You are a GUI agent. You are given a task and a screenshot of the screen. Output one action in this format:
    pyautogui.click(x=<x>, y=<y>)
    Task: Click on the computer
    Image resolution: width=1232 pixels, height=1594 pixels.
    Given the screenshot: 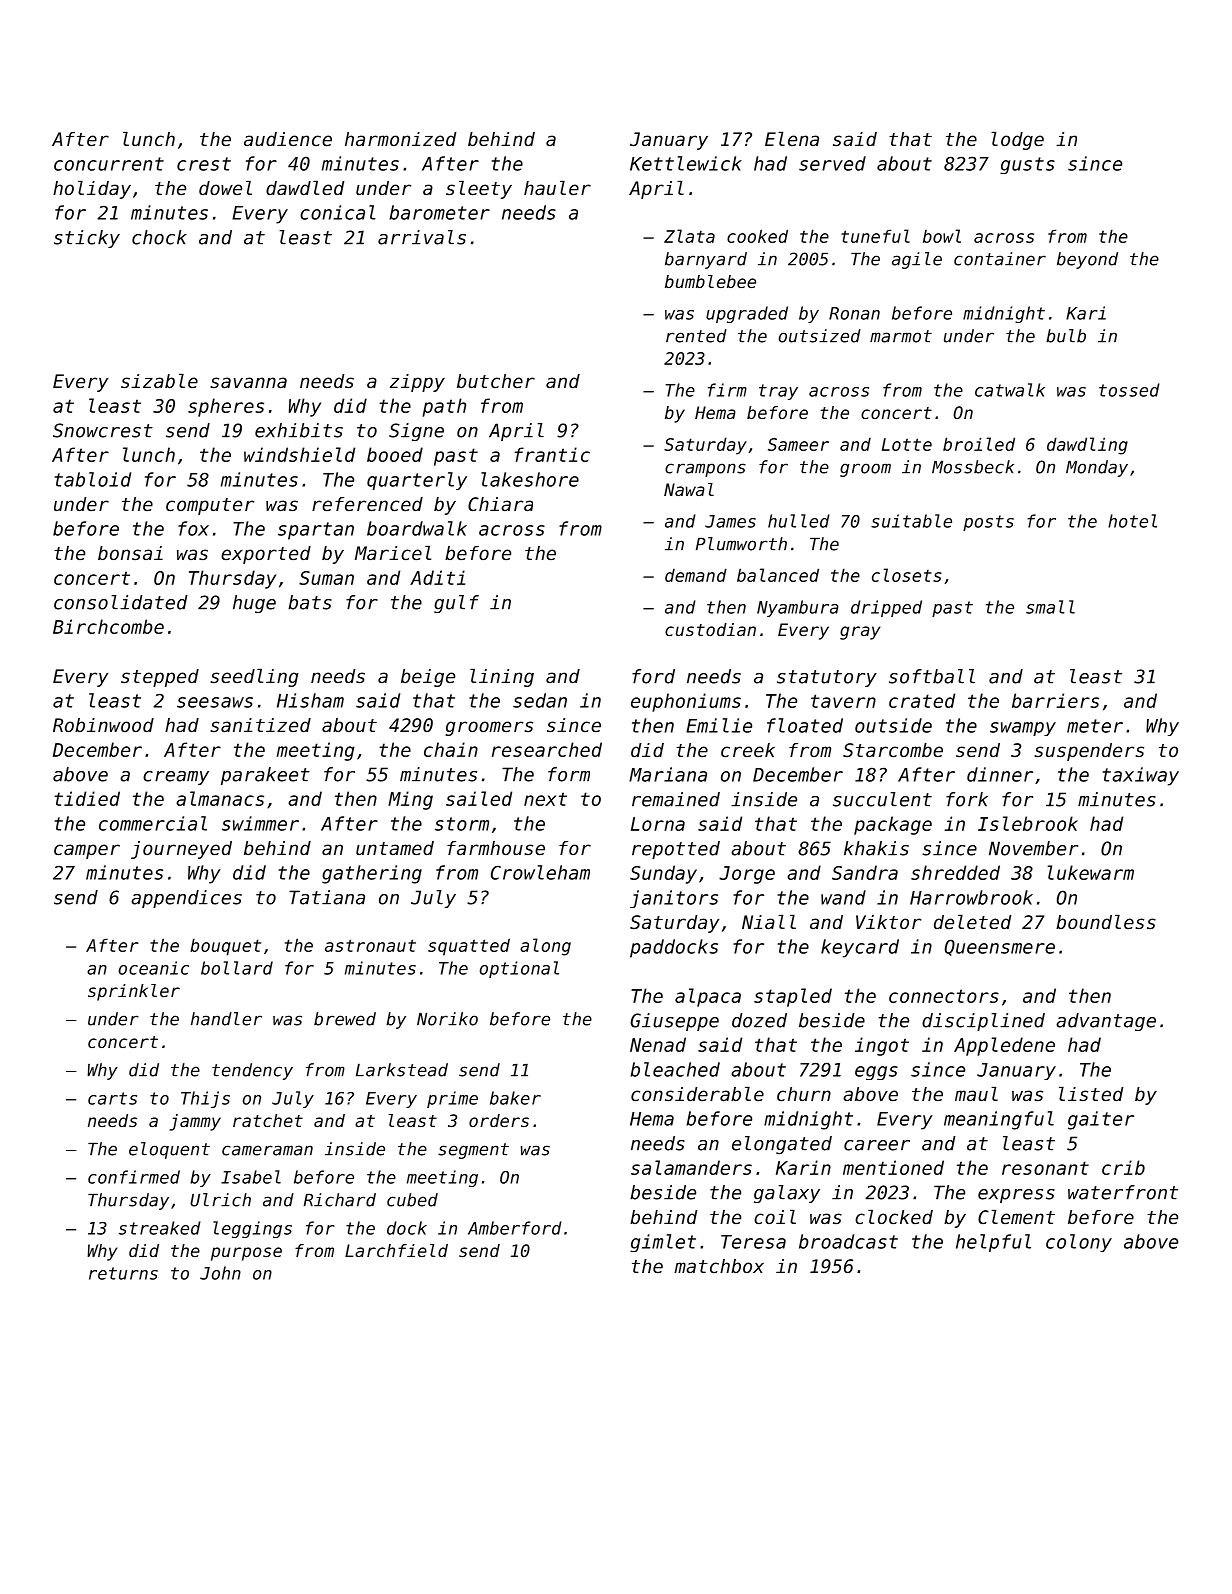 What is the action you would take?
    pyautogui.click(x=210, y=506)
